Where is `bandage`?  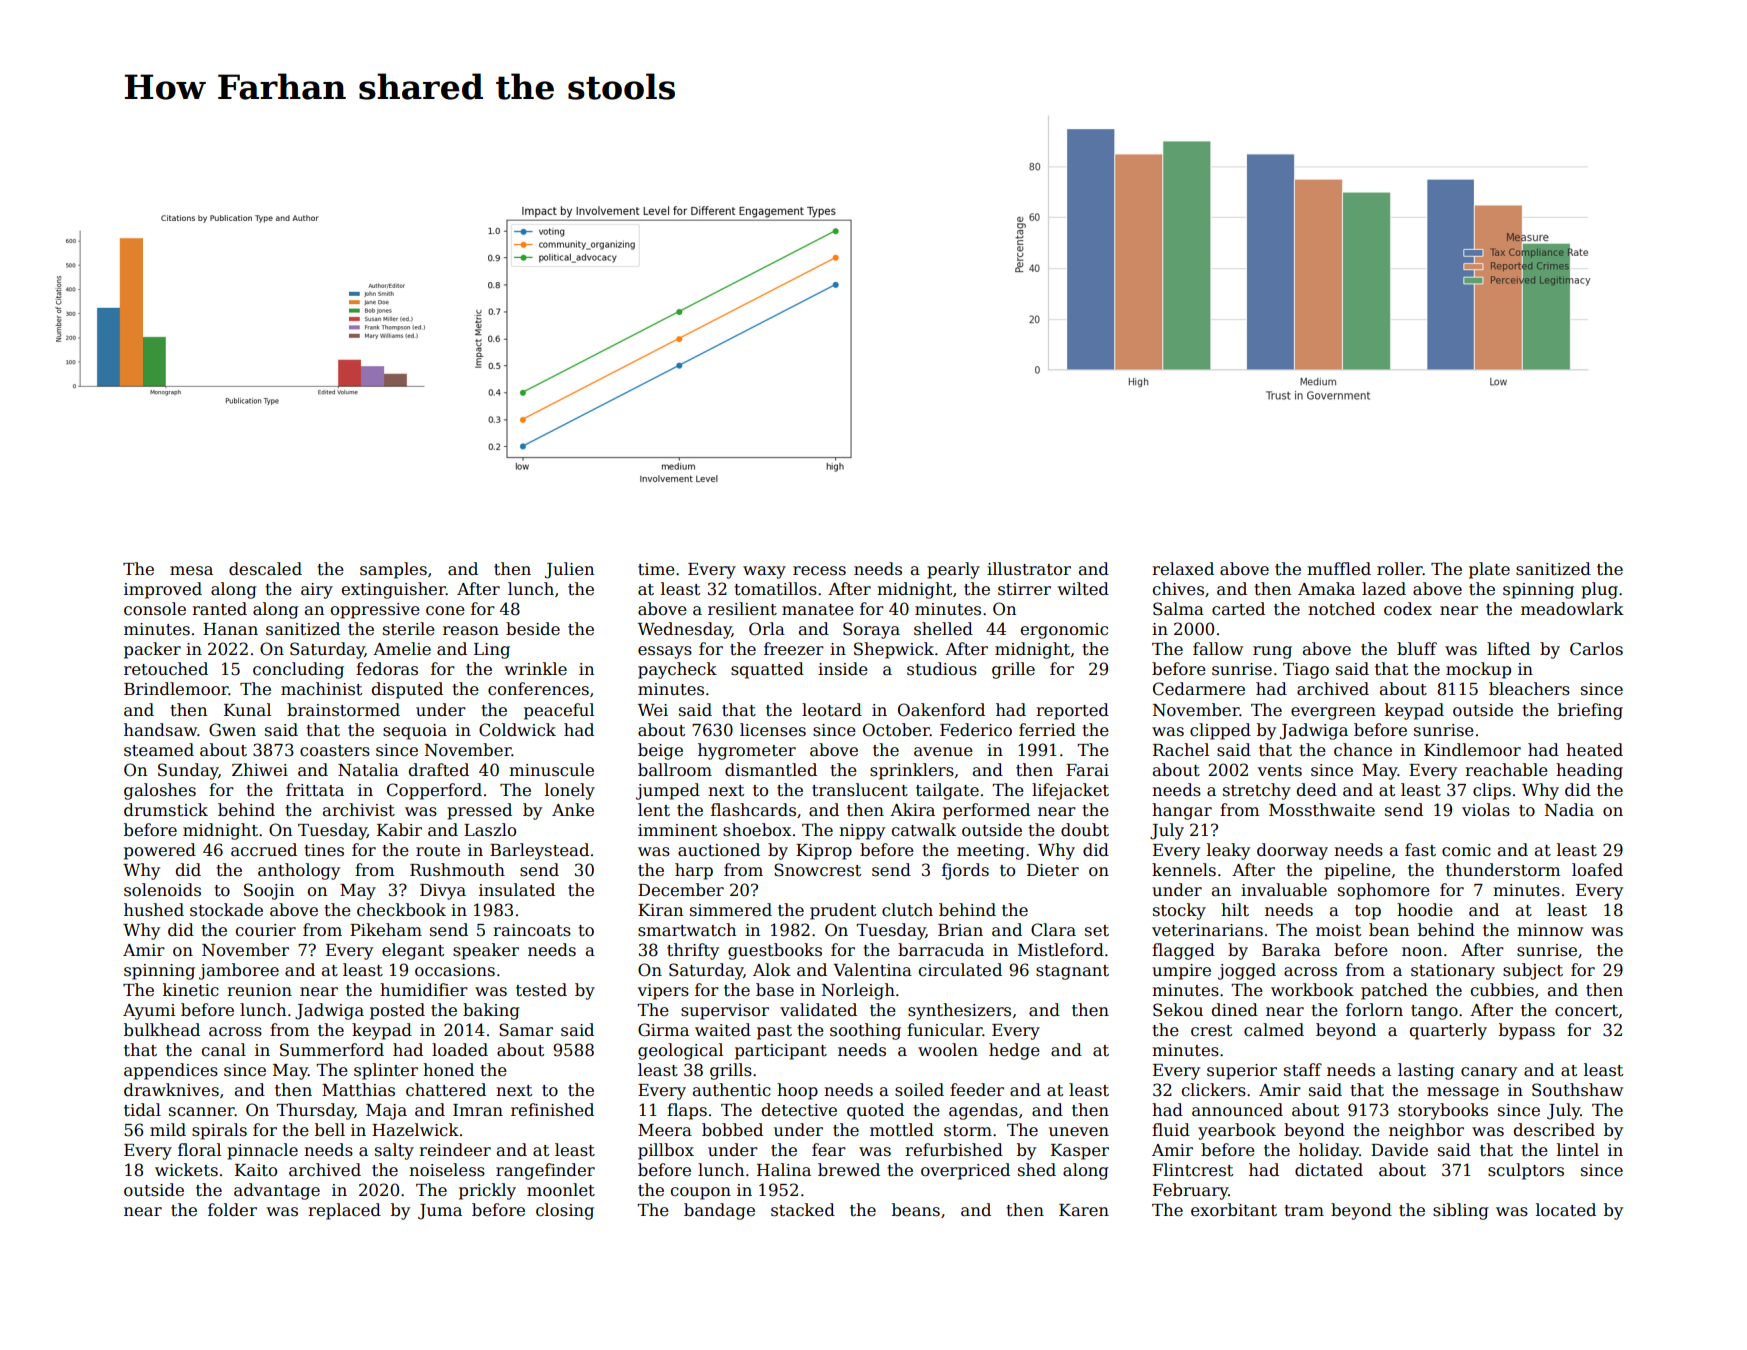
bandage is located at coordinates (719, 1211).
